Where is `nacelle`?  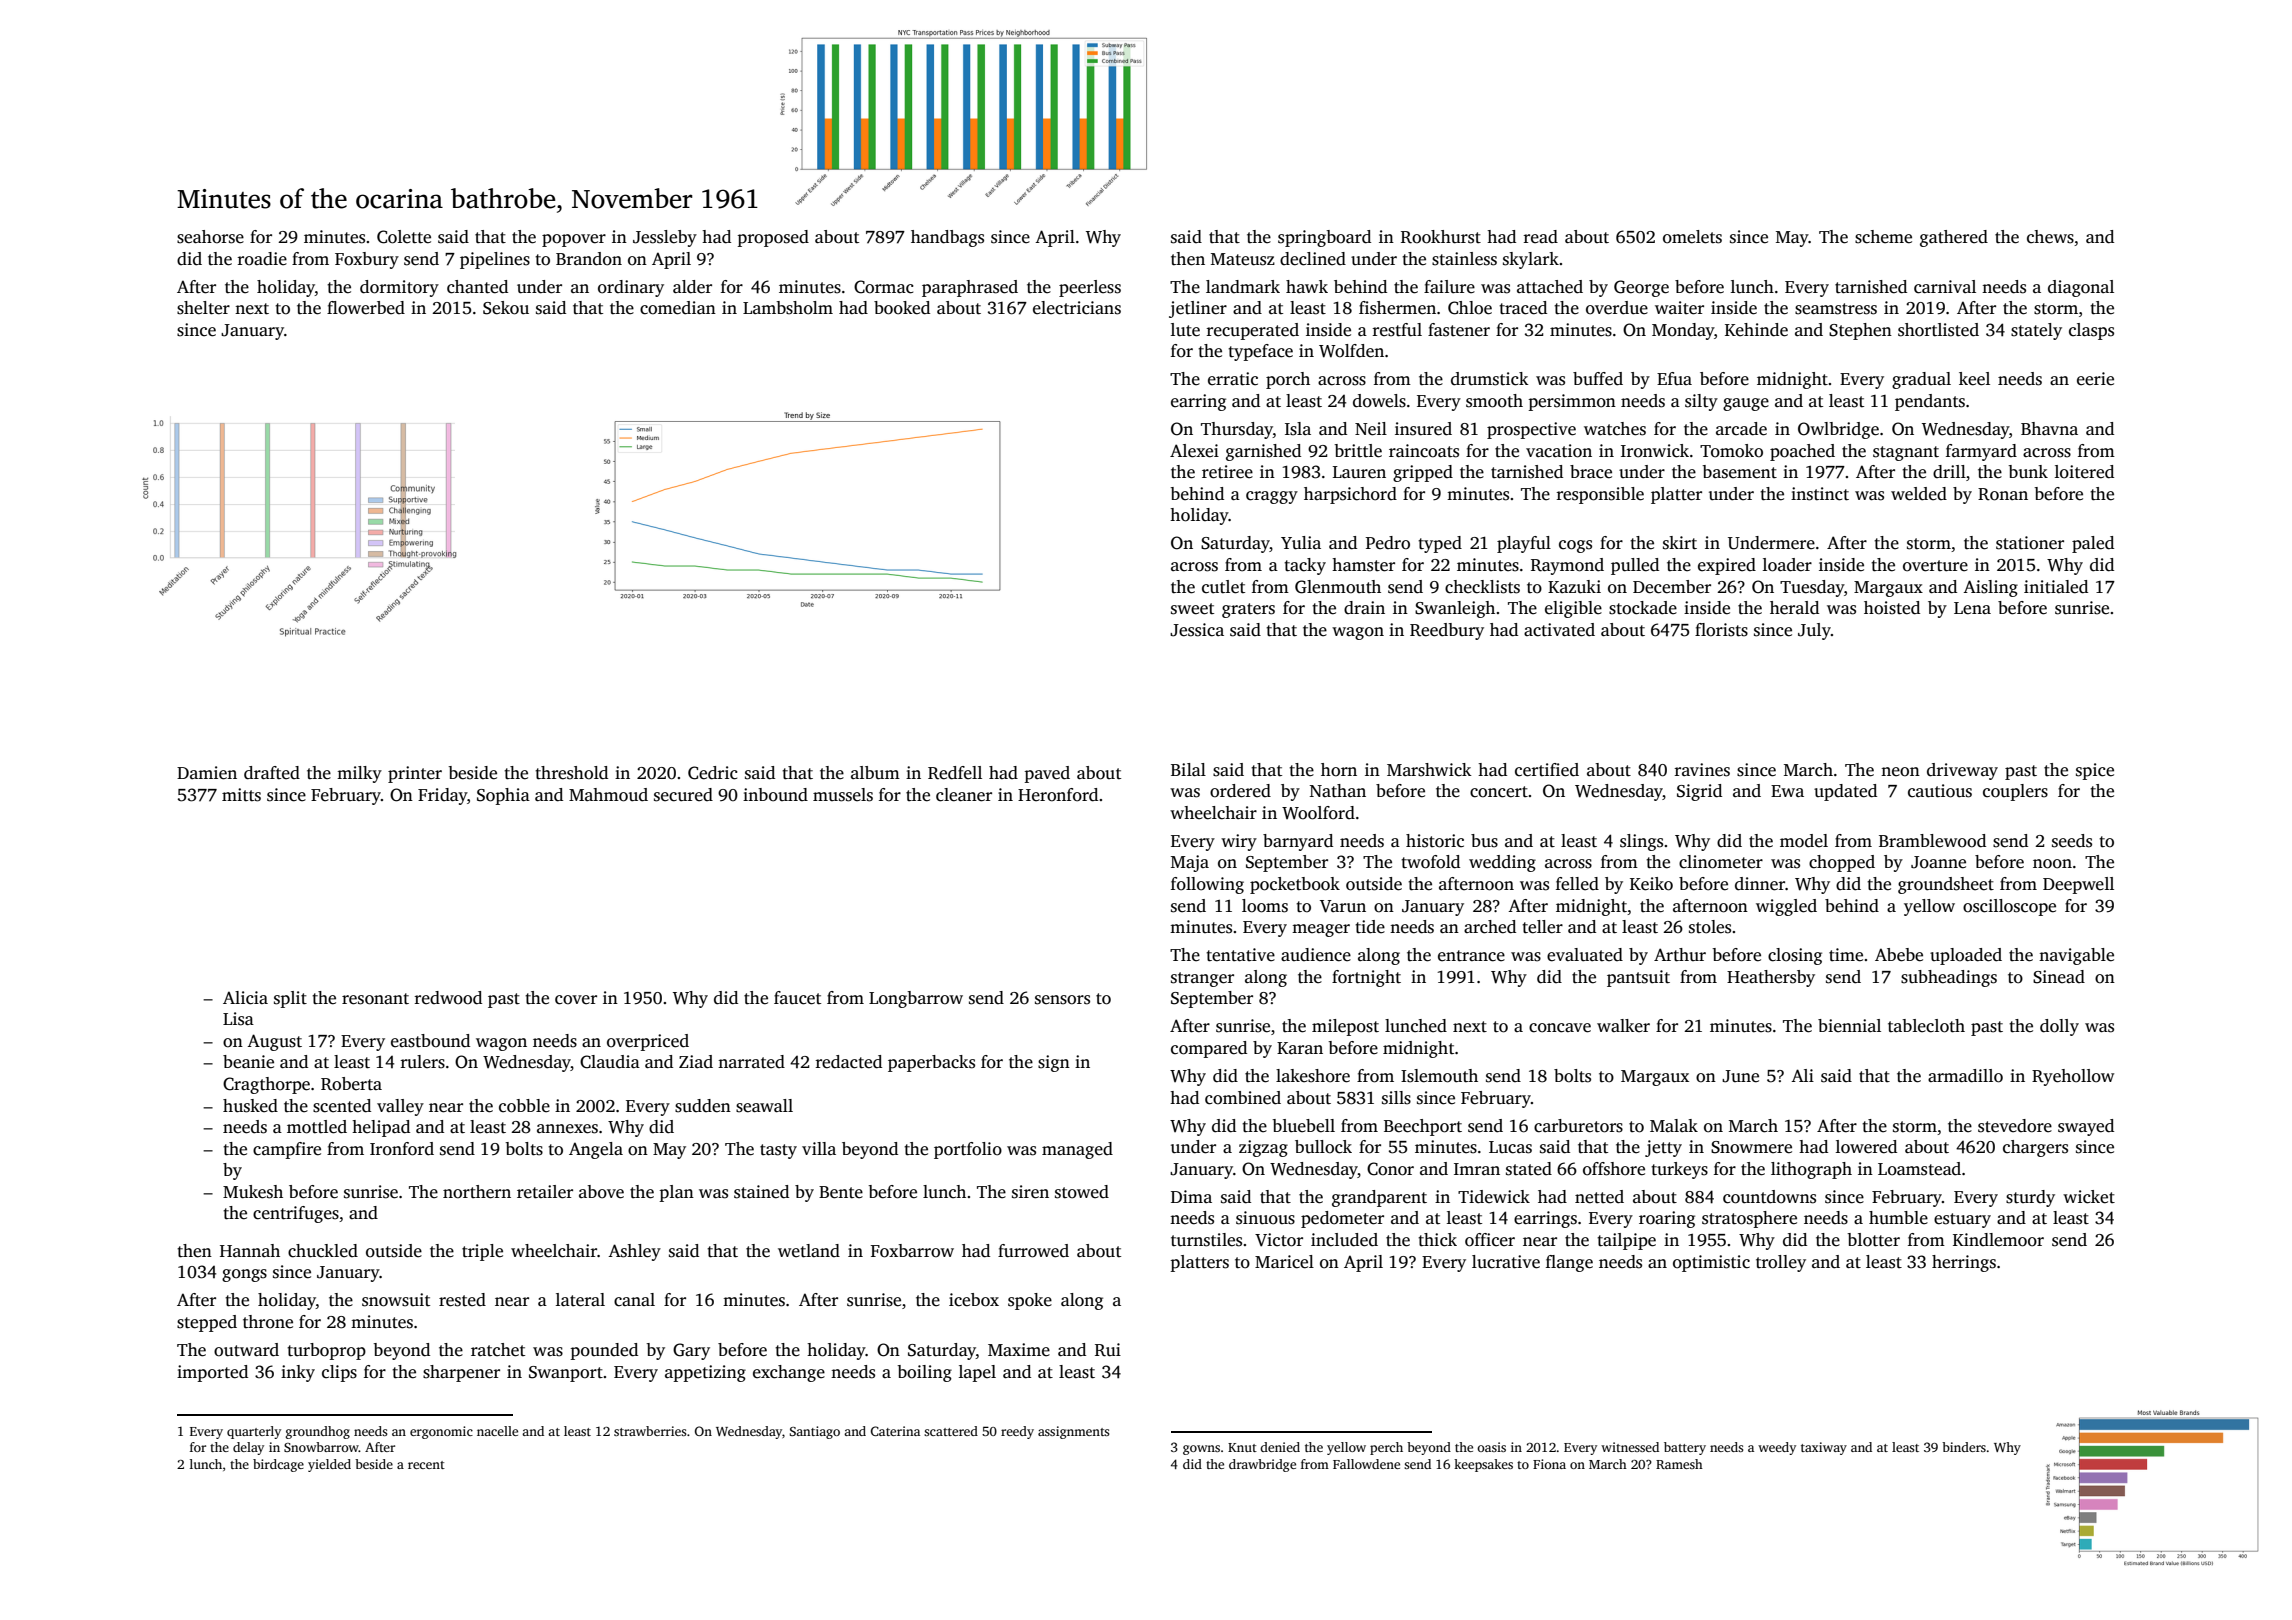 nacelle is located at coordinates (497, 1431).
